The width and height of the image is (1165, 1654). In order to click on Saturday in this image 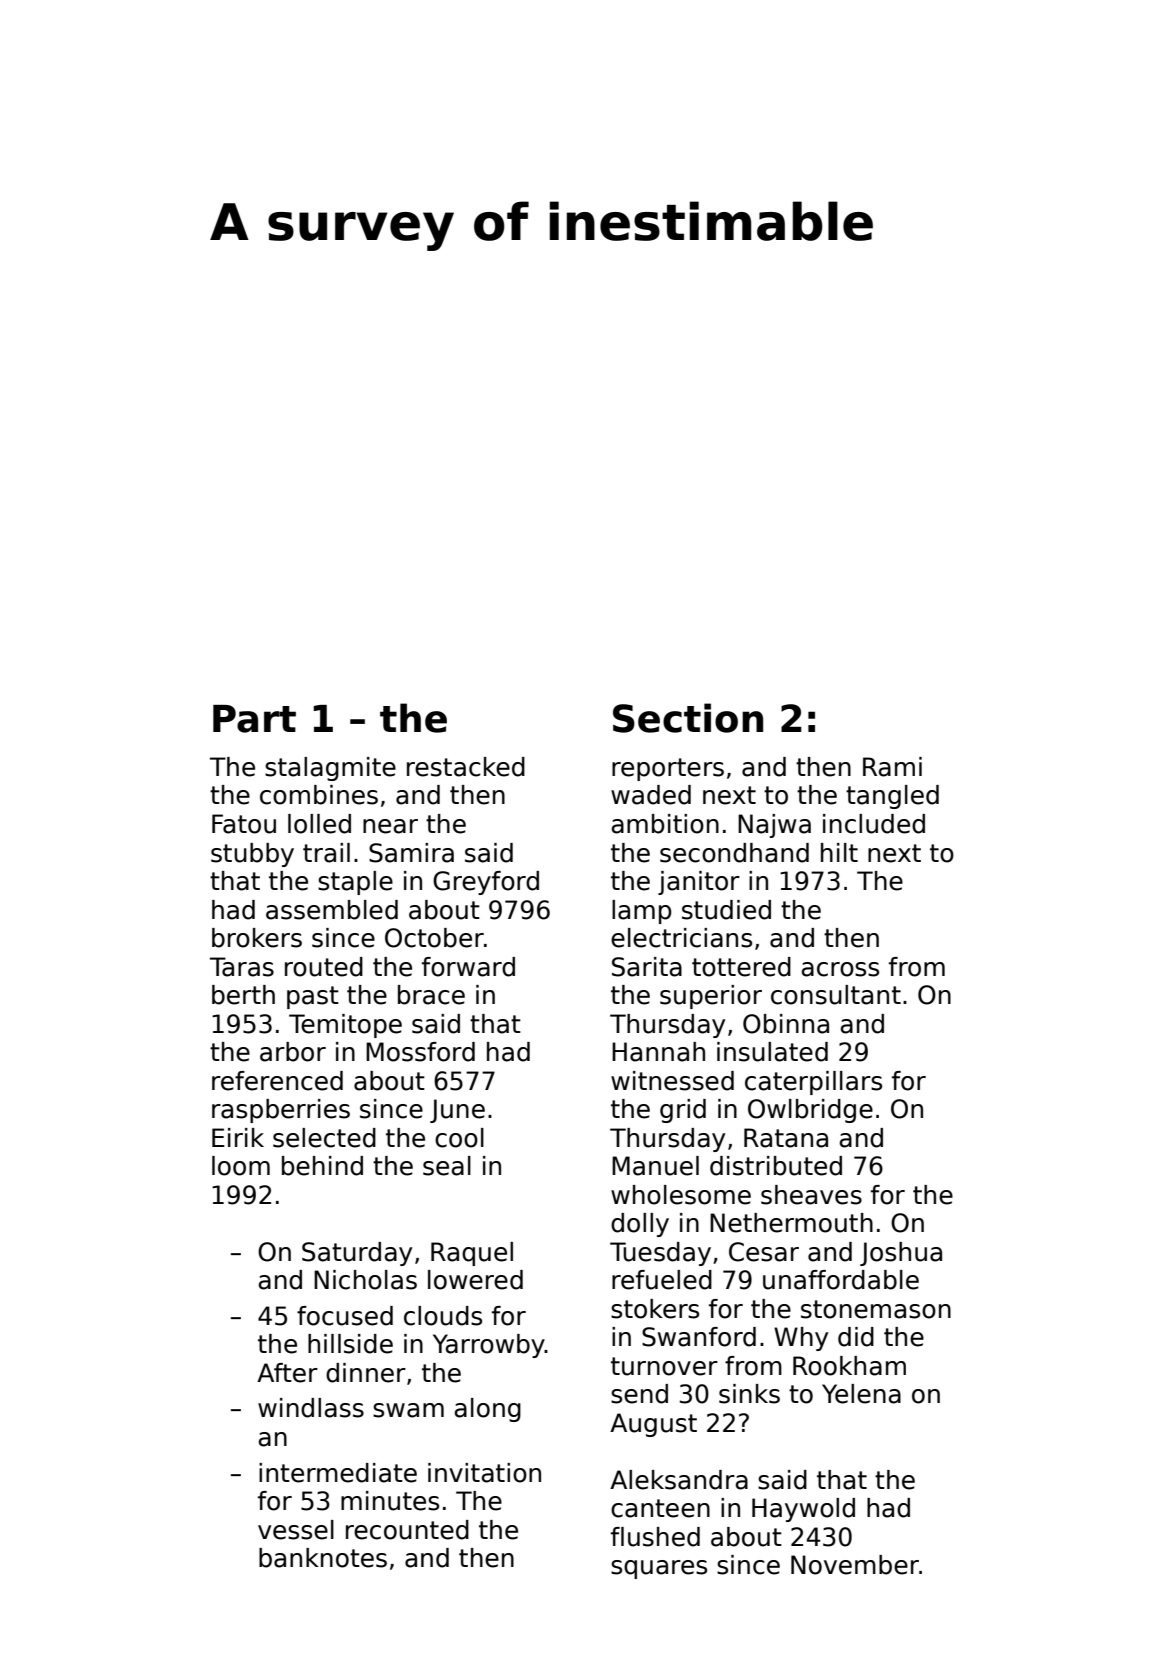, I will do `click(357, 1254)`.
